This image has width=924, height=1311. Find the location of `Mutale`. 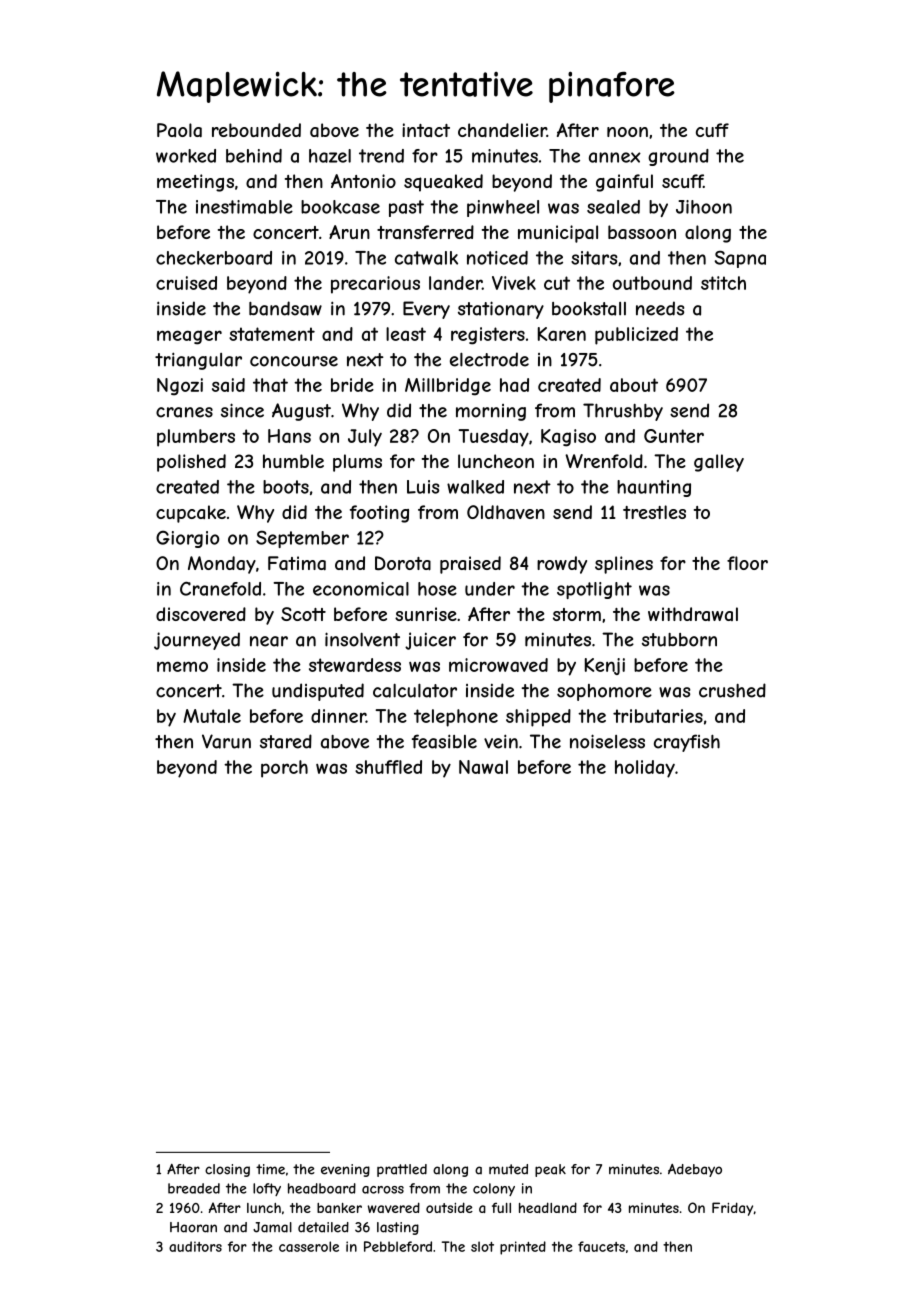

Mutale is located at coordinates (212, 716).
